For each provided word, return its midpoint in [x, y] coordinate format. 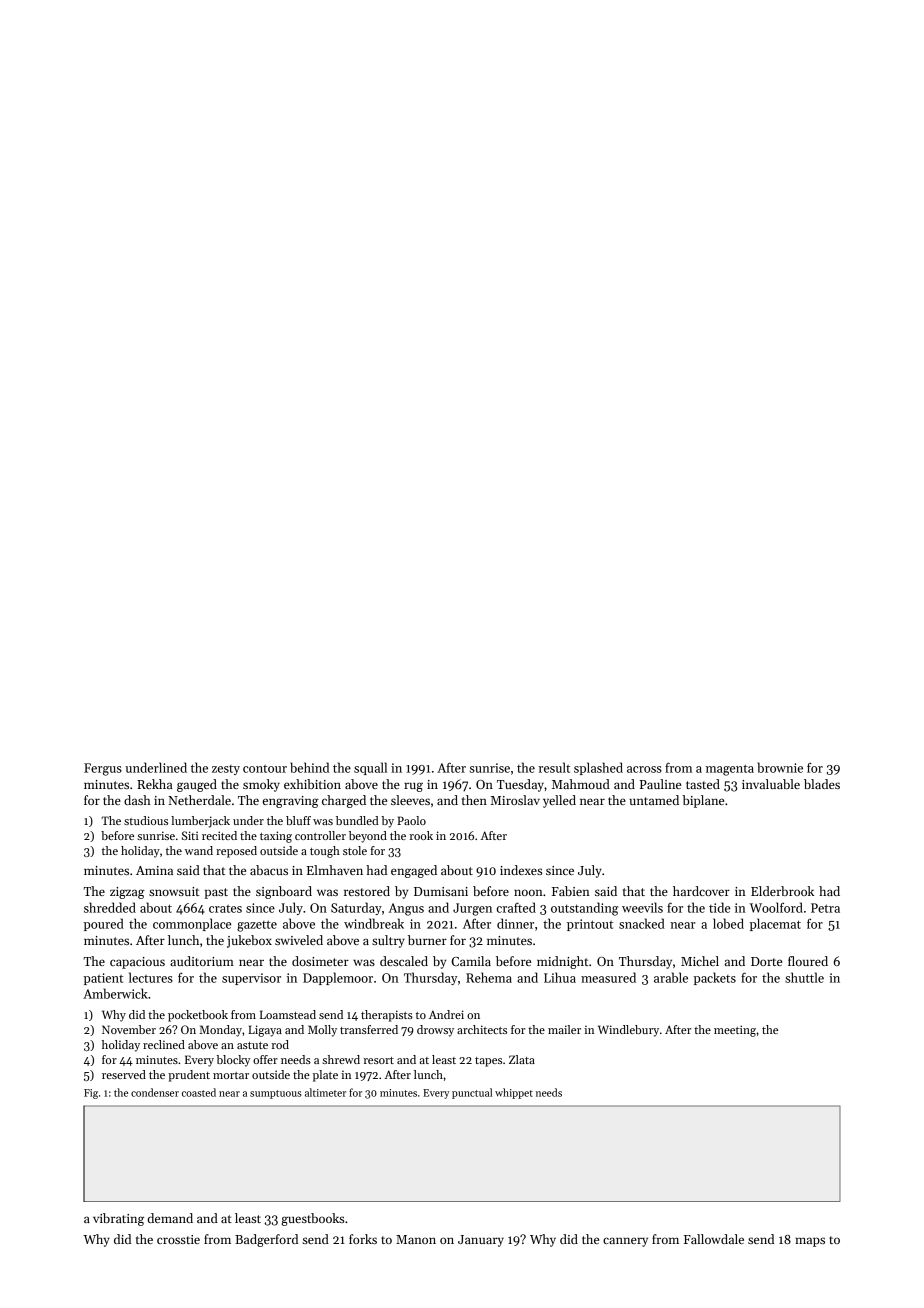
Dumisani [441, 891]
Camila [471, 961]
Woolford [776, 907]
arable [671, 977]
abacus [269, 870]
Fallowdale [714, 1239]
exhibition [312, 784]
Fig [91, 1094]
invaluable [771, 784]
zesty [226, 770]
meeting [735, 1031]
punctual [472, 1093]
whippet [514, 1093]
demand [170, 1218]
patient [103, 979]
